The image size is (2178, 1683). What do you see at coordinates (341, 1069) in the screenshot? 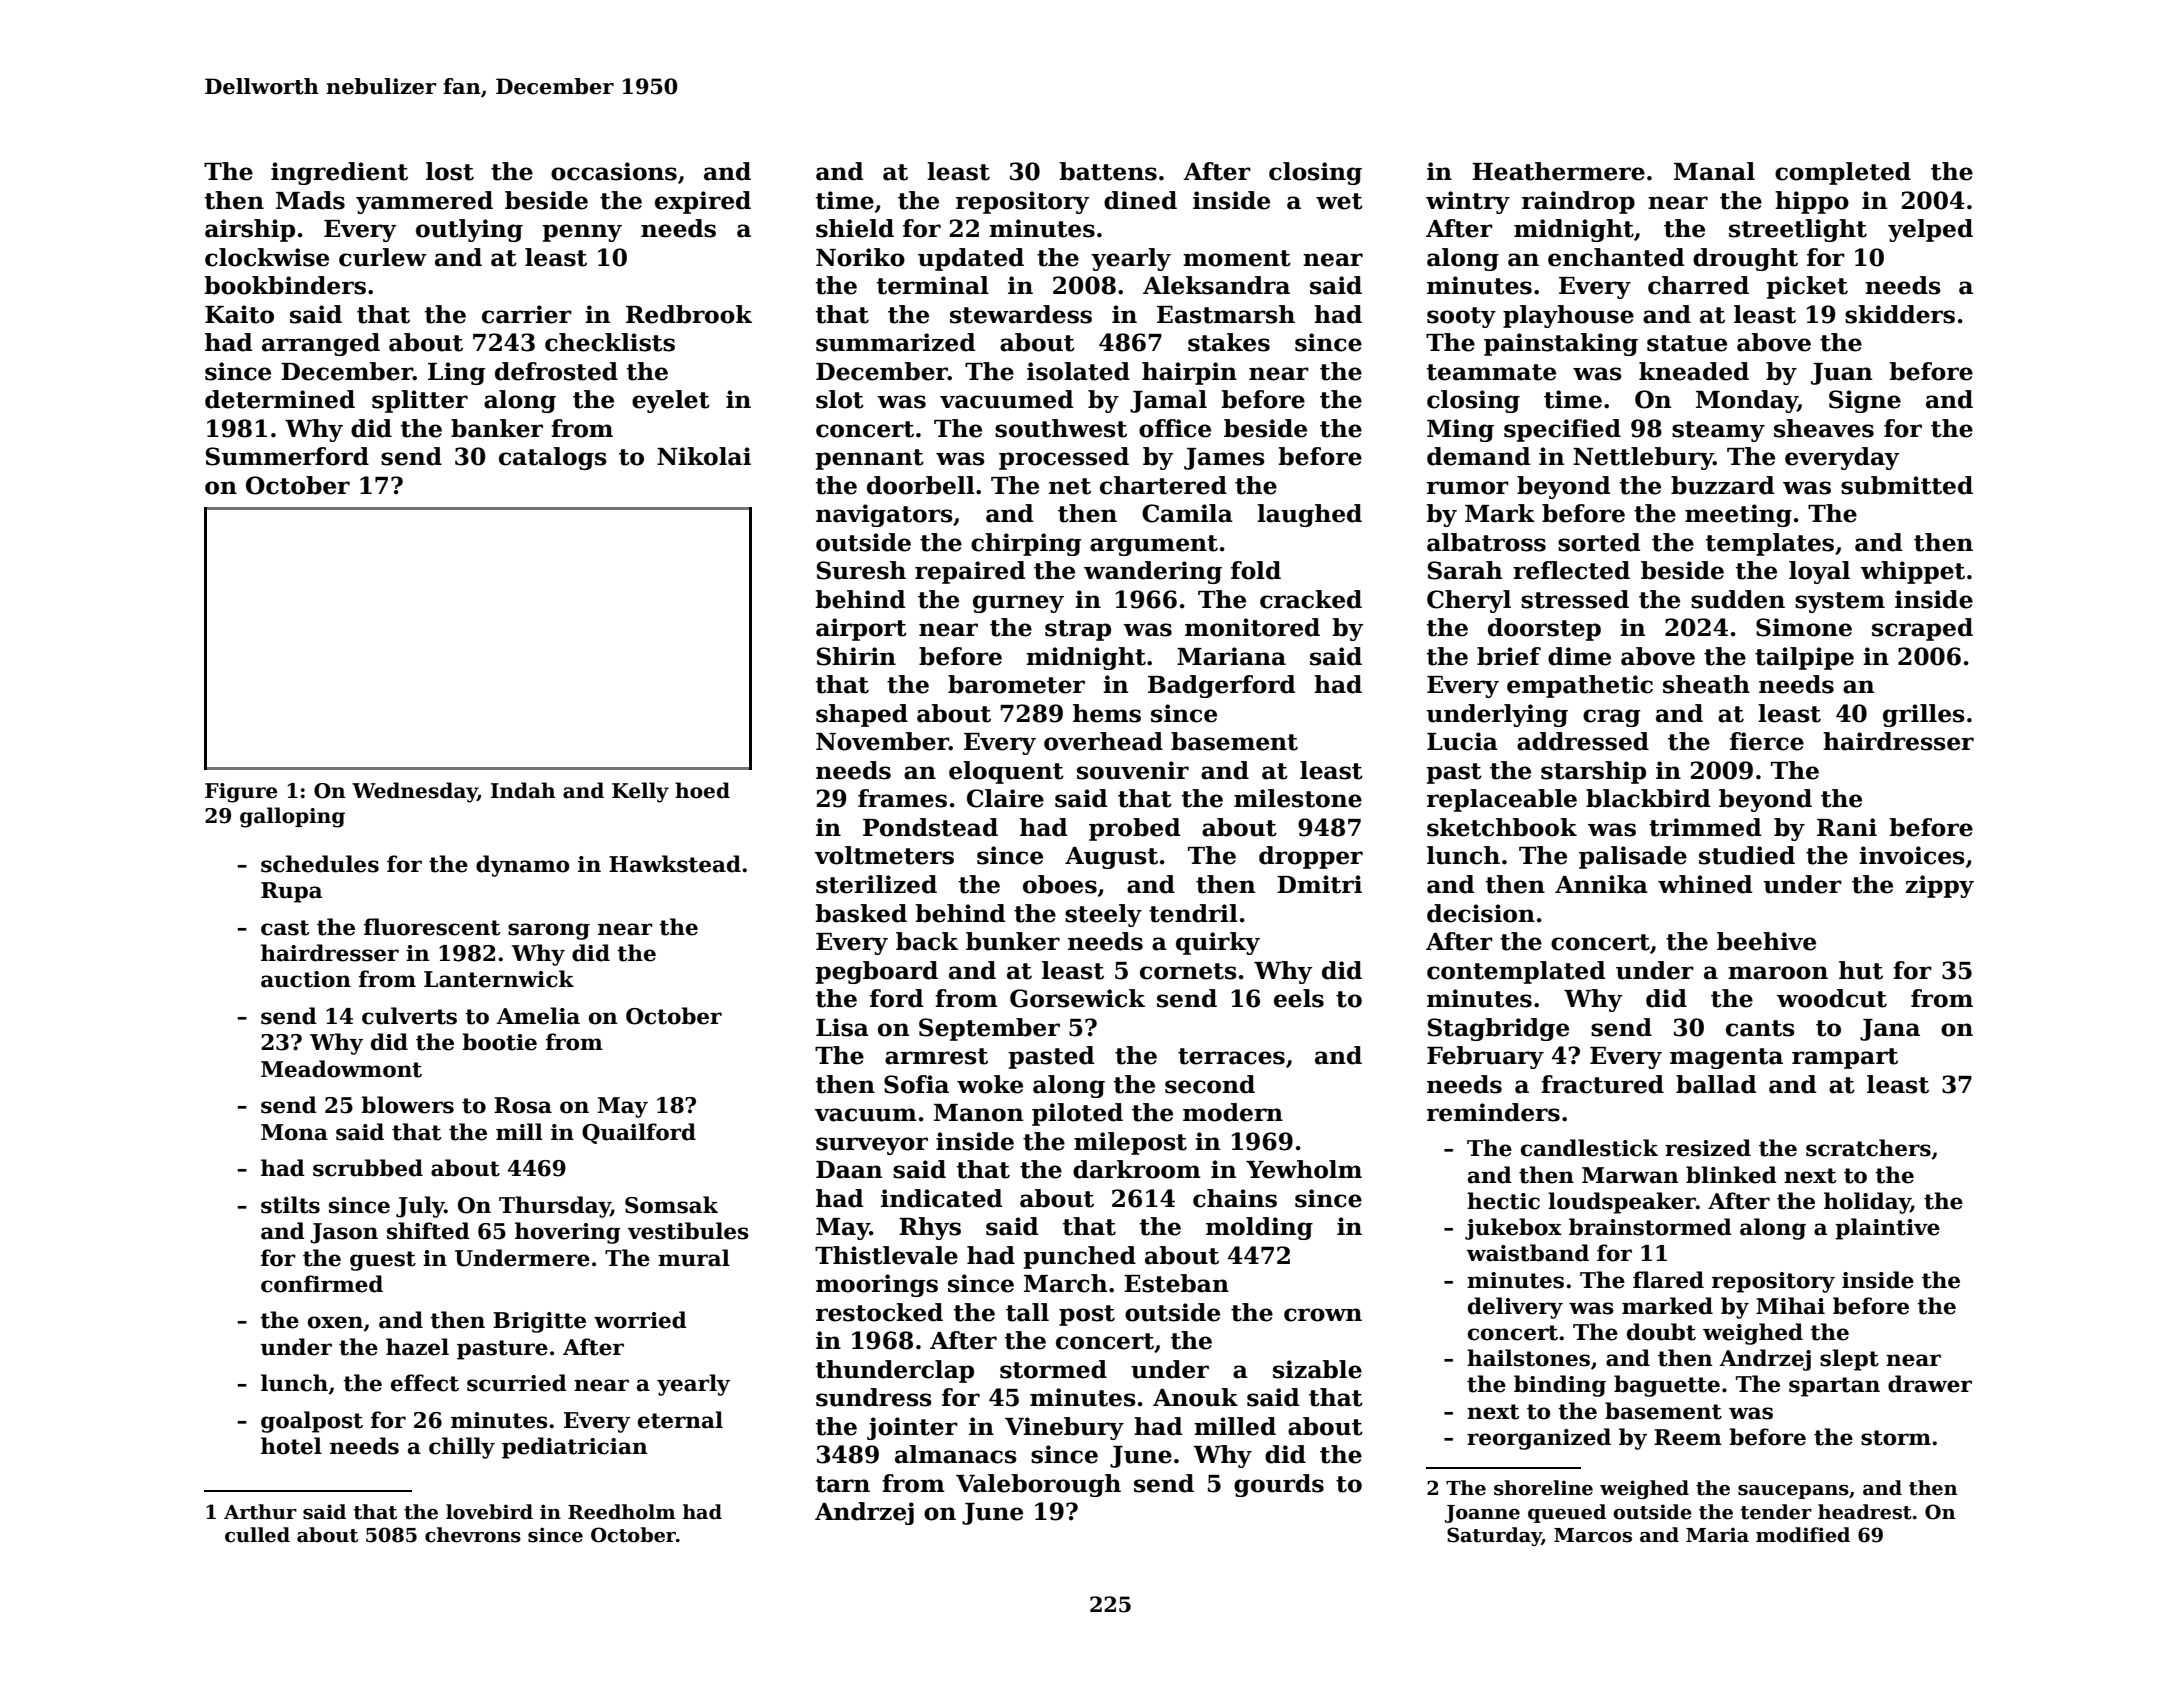
I see `Meadowmont` at bounding box center [341, 1069].
